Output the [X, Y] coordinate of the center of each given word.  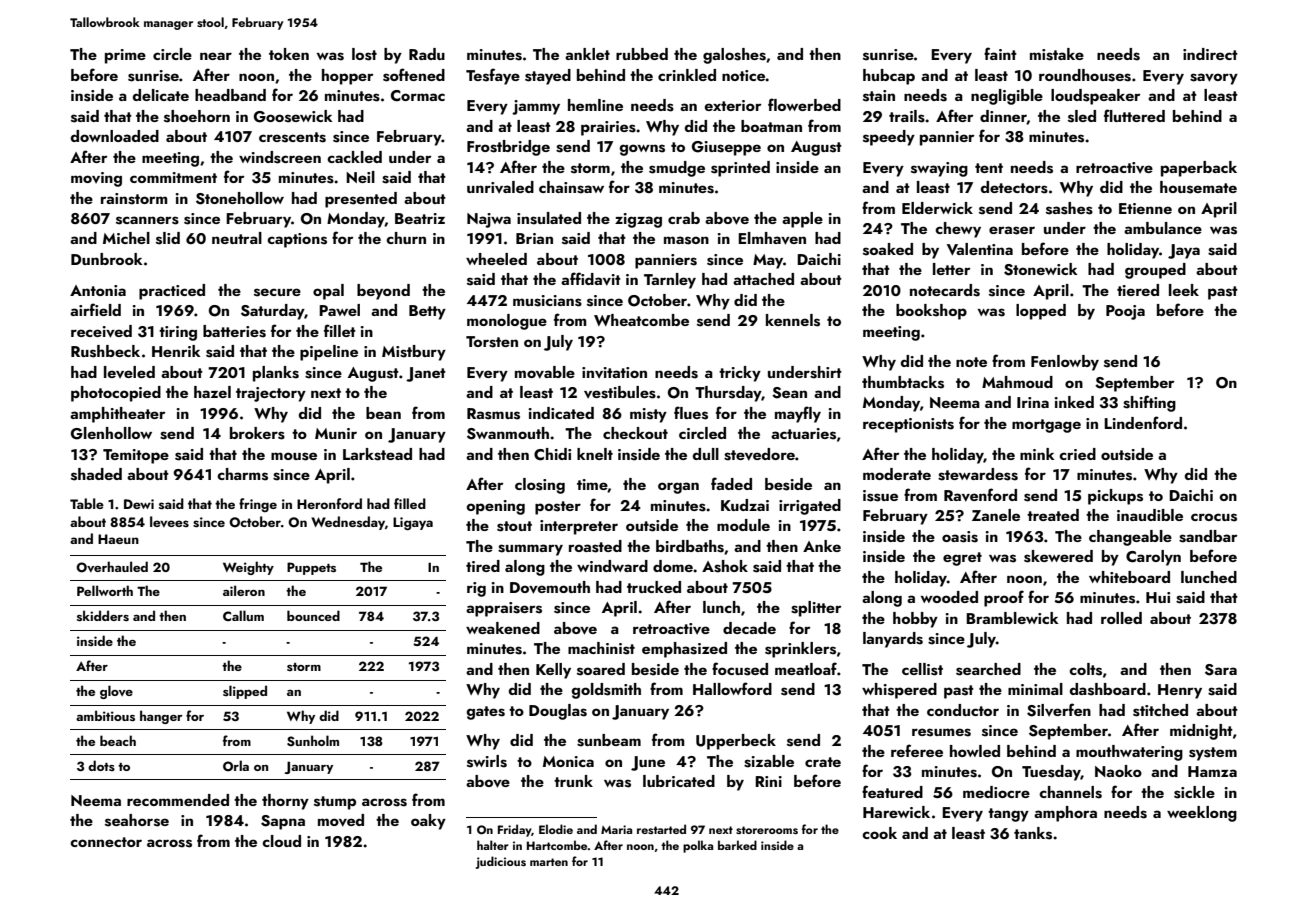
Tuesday [1051, 773]
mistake [1057, 54]
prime [125, 56]
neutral [237, 238]
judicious [501, 862]
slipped [245, 692]
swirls [487, 761]
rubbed [642, 54]
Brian [534, 238]
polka [698, 846]
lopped [1041, 312]
